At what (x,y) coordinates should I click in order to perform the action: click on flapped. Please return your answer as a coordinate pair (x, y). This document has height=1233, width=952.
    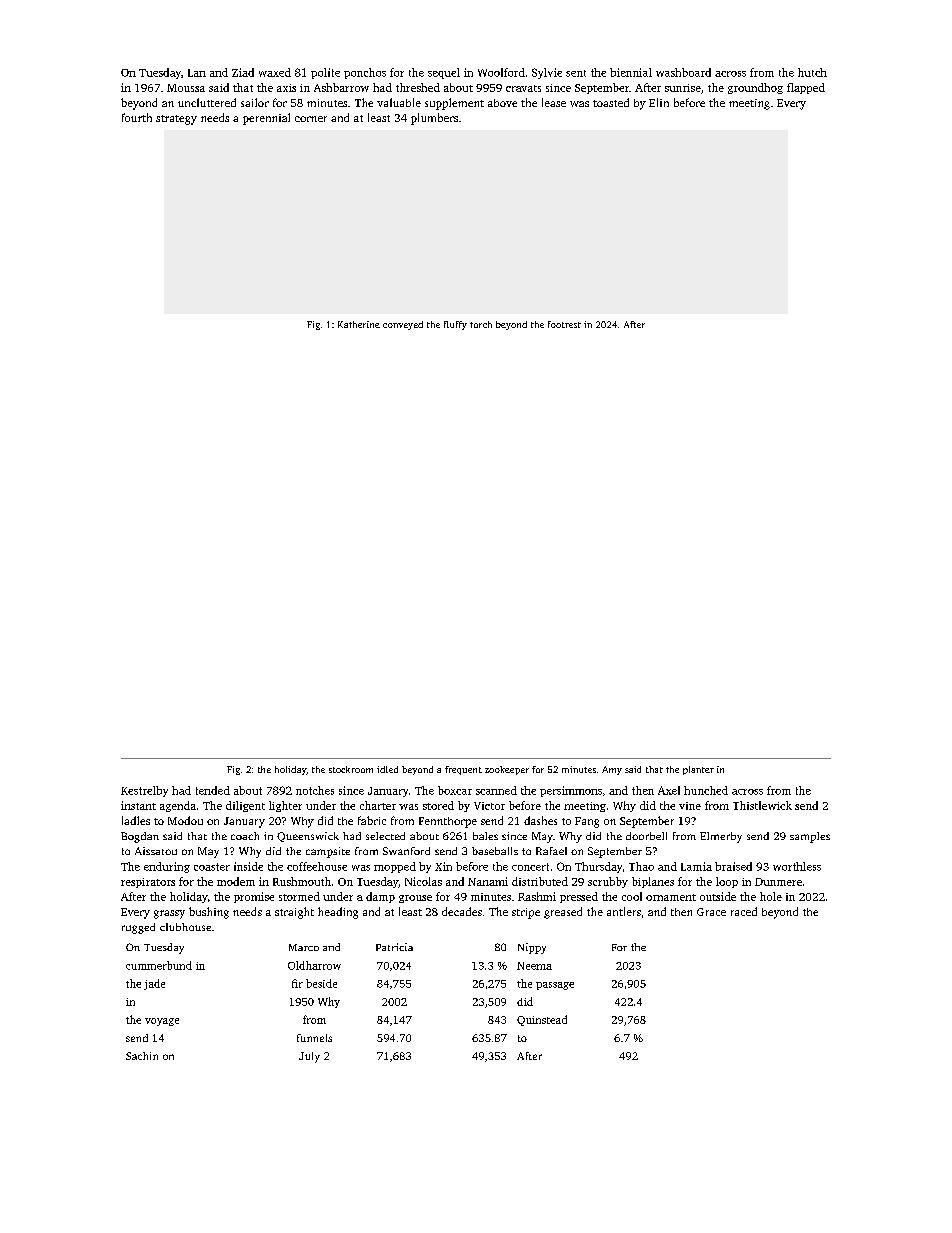
    Looking at the image, I should click on (806, 88).
